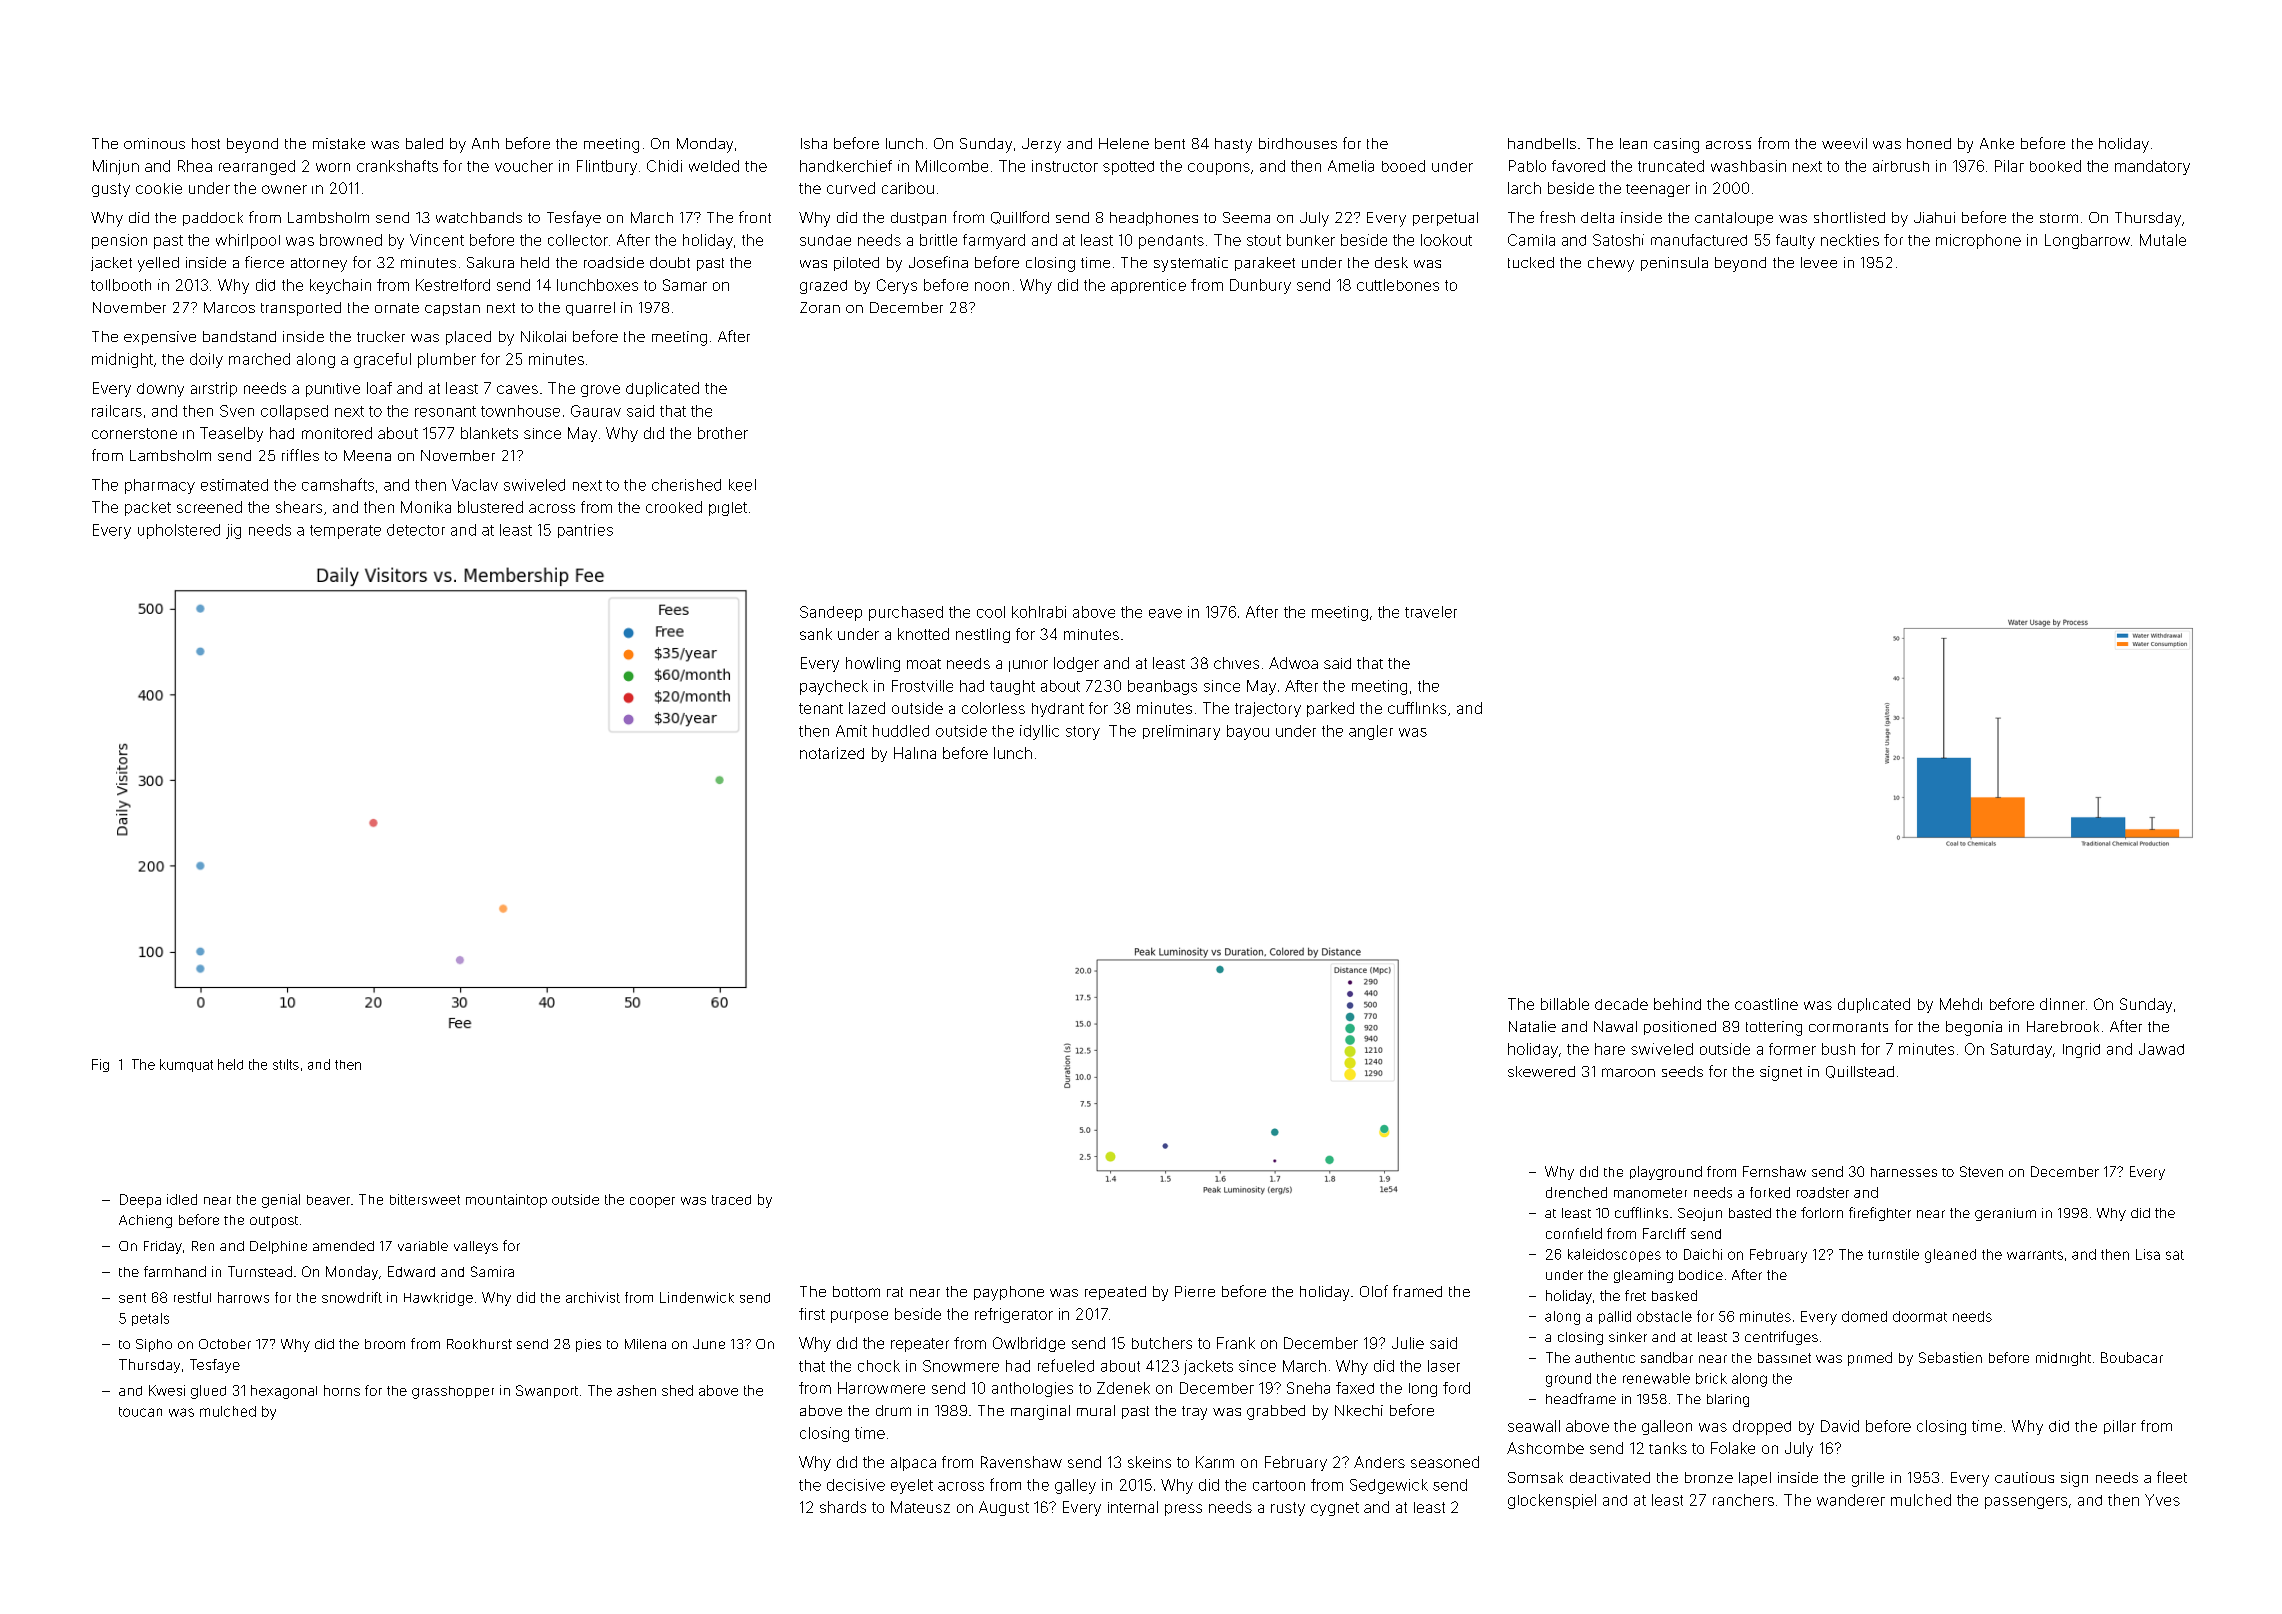  I want to click on Meena, so click(367, 455).
